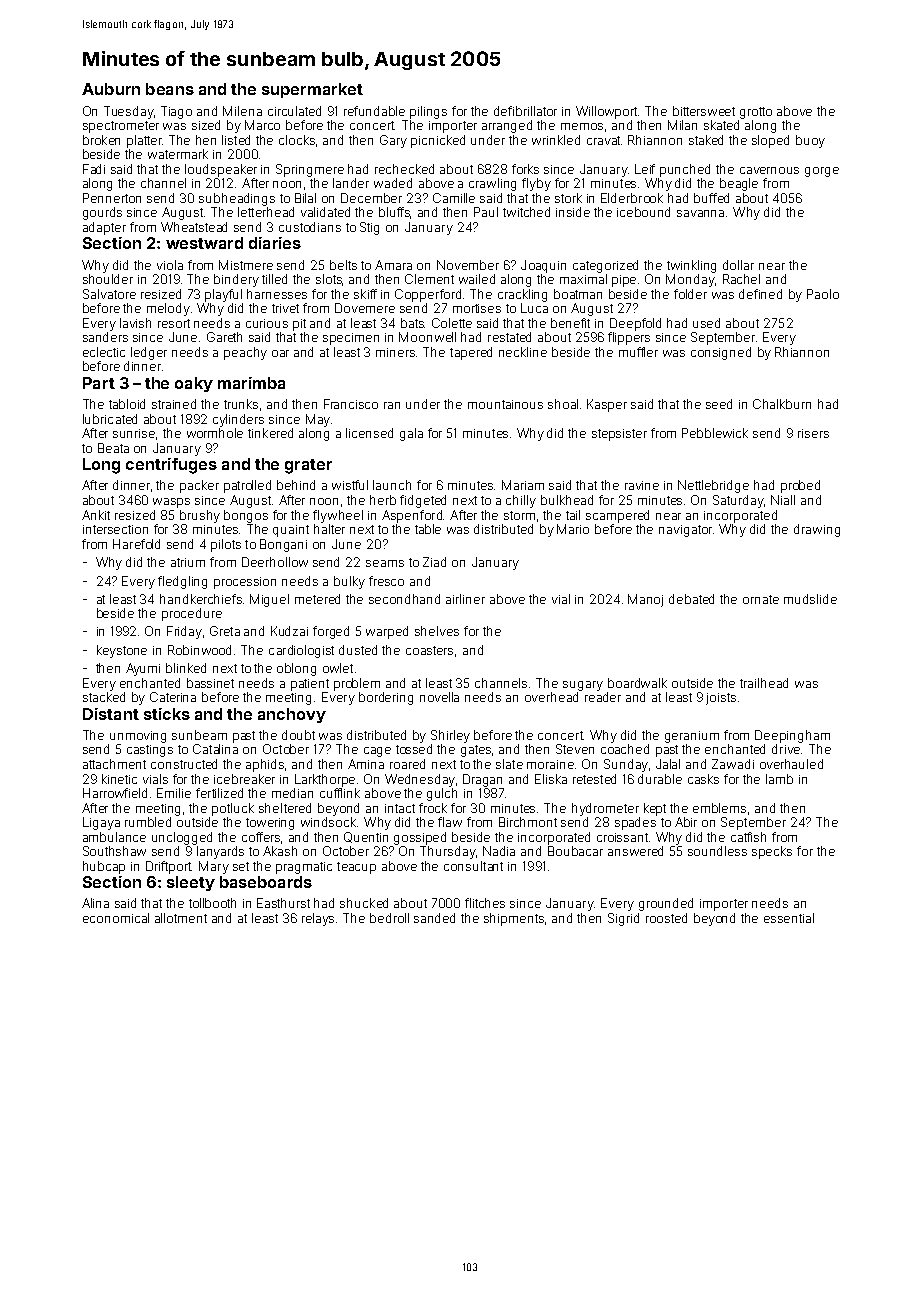 This screenshot has width=924, height=1308. What do you see at coordinates (499, 851) in the screenshot?
I see `Nadia` at bounding box center [499, 851].
